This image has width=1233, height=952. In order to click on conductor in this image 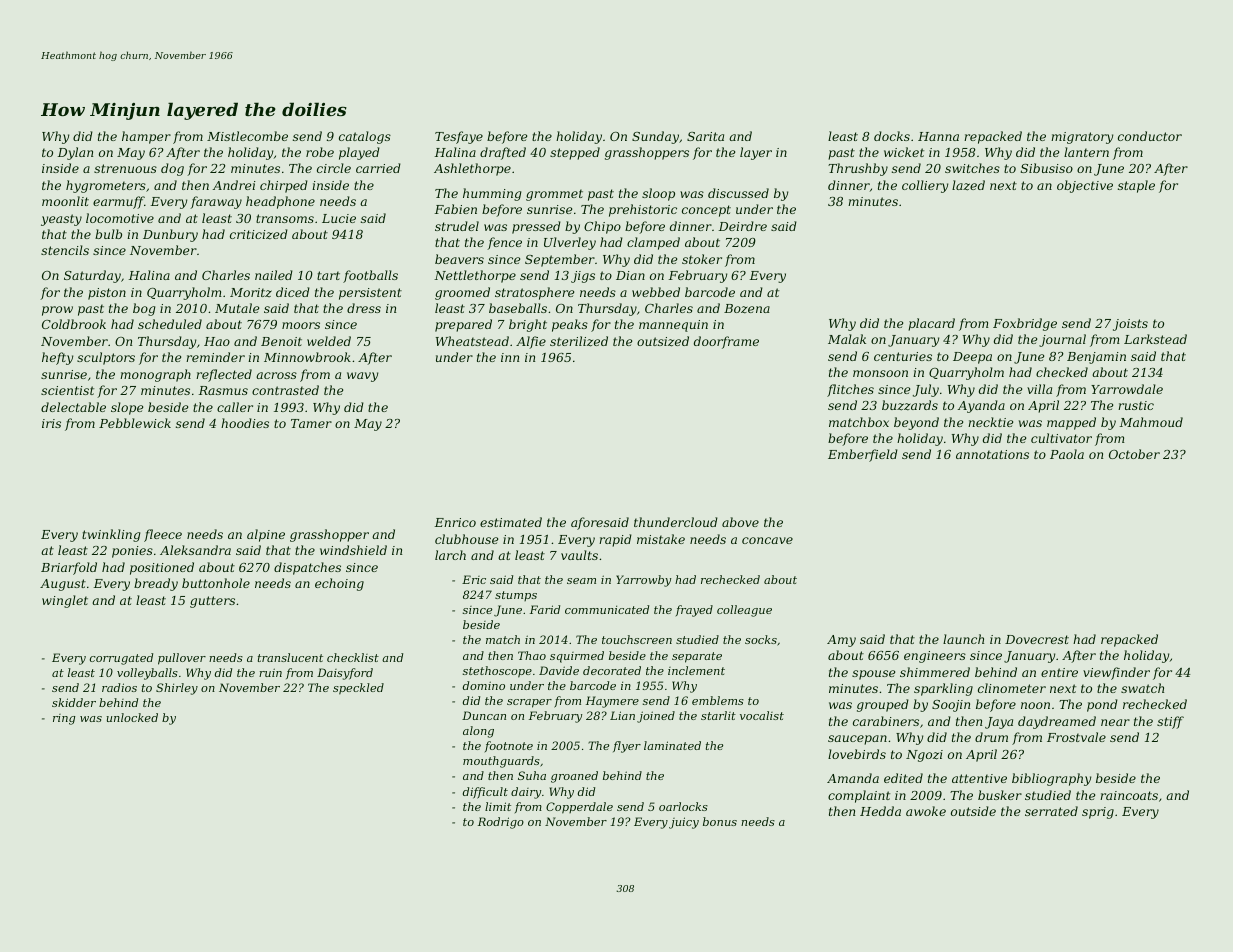, I will do `click(1150, 136)`.
